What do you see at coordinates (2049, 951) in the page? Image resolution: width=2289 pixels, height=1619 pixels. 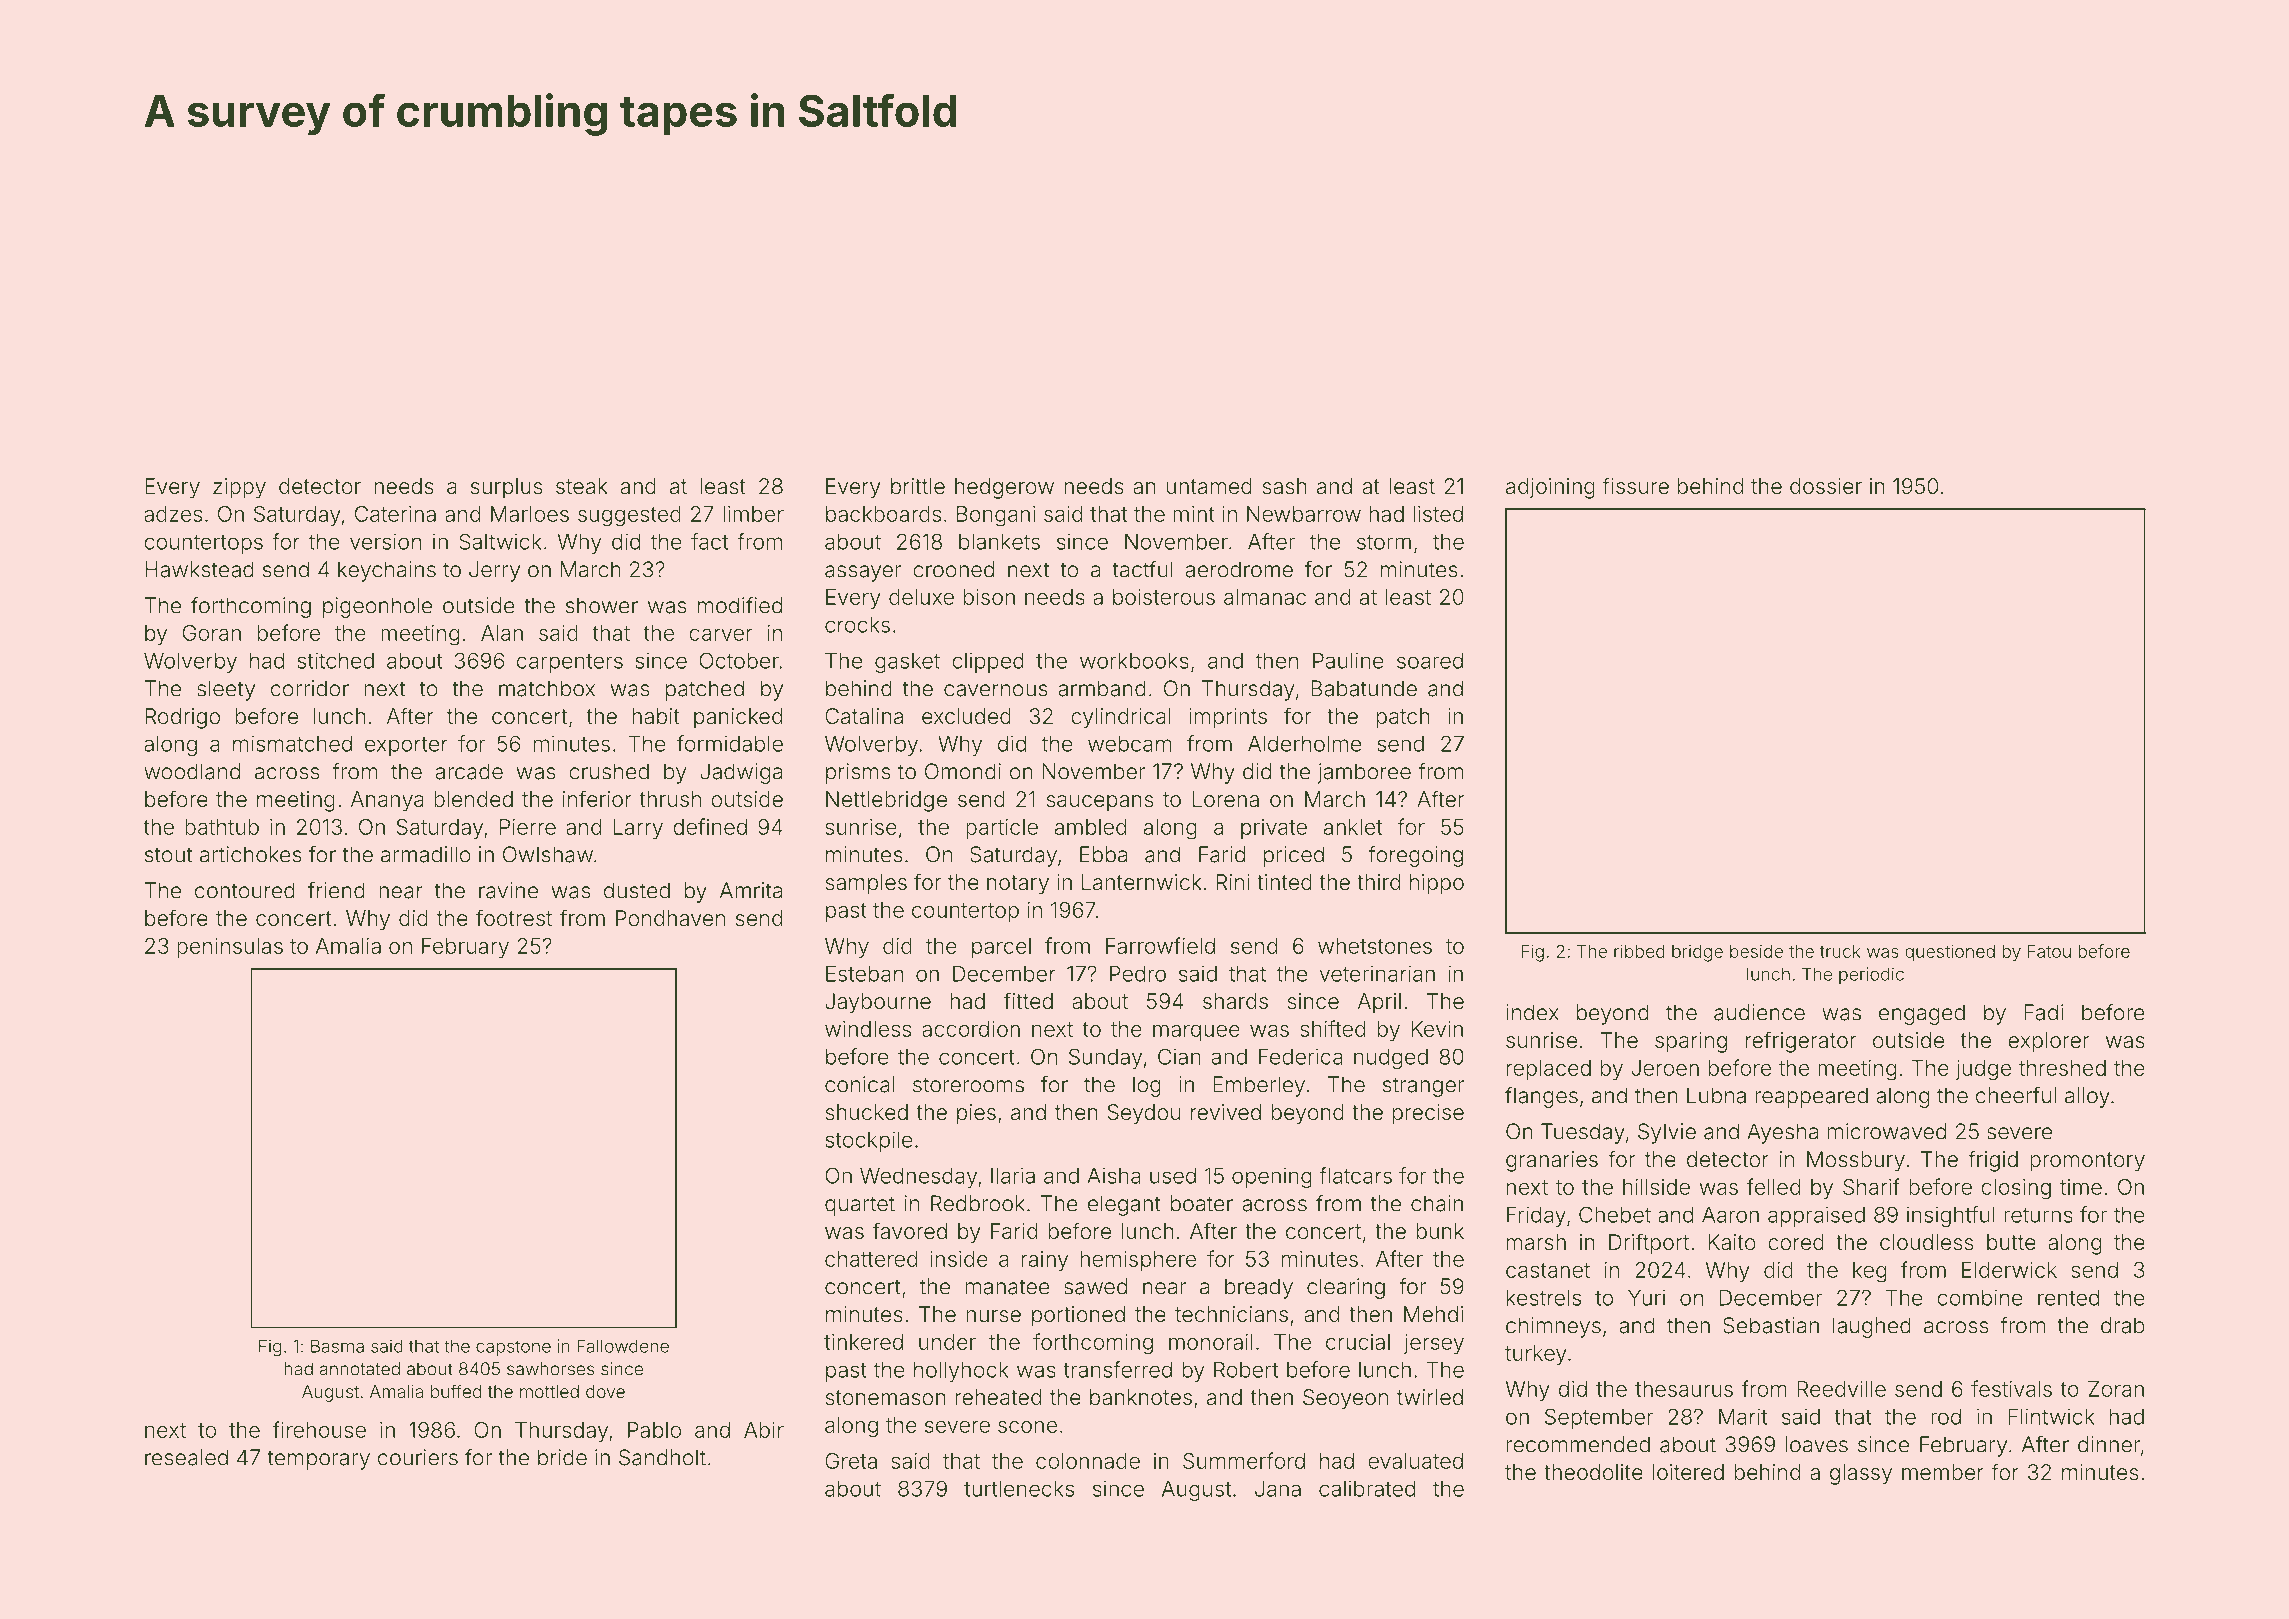 I see `Fatou` at bounding box center [2049, 951].
